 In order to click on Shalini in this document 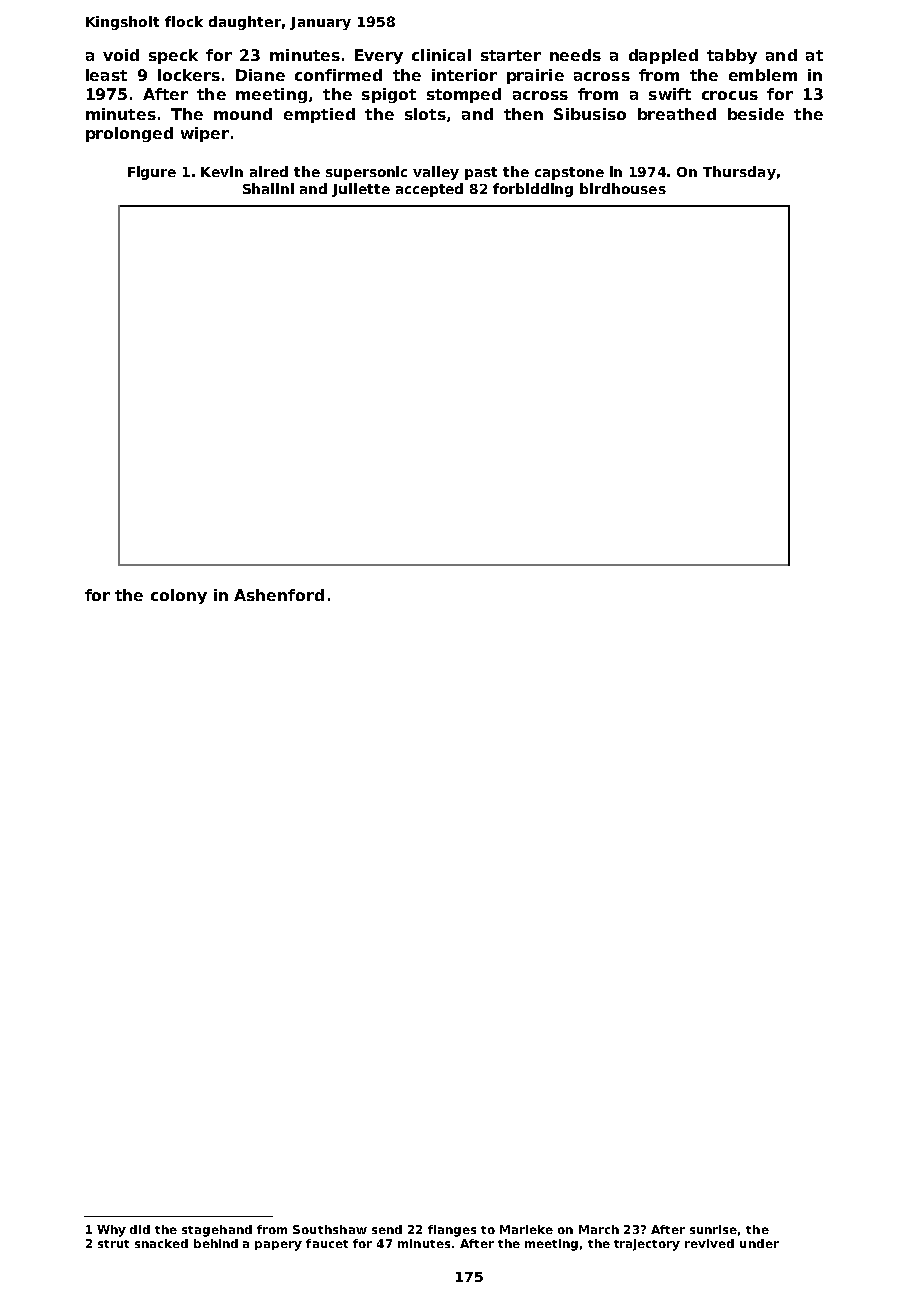, I will do `click(268, 188)`.
